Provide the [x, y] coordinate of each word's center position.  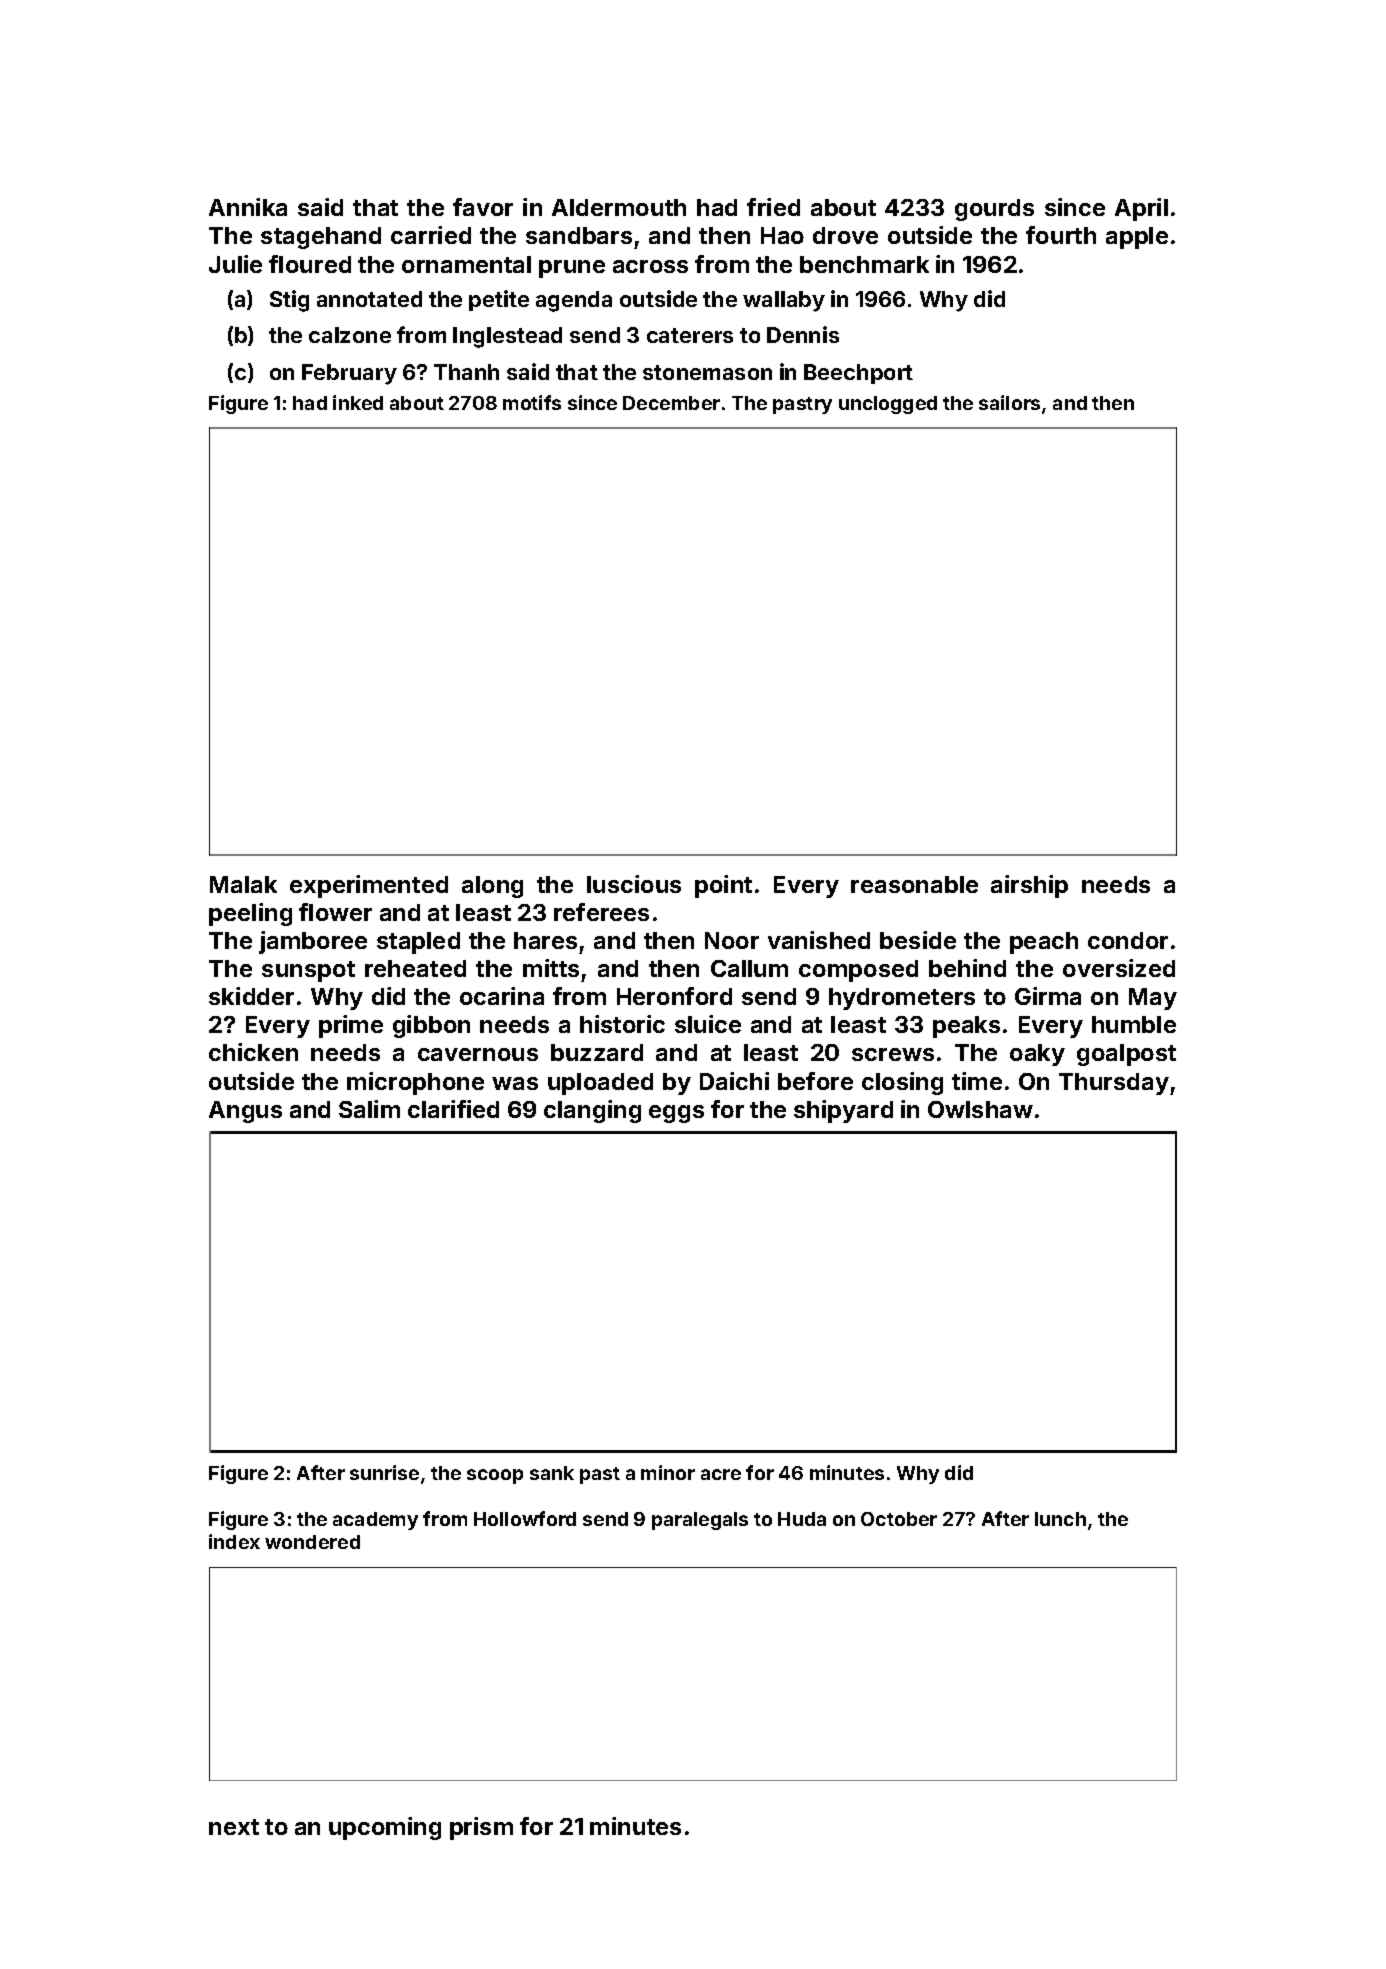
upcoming [385, 1828]
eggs [676, 1114]
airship [1029, 886]
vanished [819, 940]
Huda [802, 1519]
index [234, 1541]
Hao [782, 235]
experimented [369, 886]
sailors [1009, 402]
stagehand [321, 238]
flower [335, 912]
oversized [1119, 968]
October [899, 1519]
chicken [253, 1052]
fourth [1061, 235]
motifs [532, 402]
